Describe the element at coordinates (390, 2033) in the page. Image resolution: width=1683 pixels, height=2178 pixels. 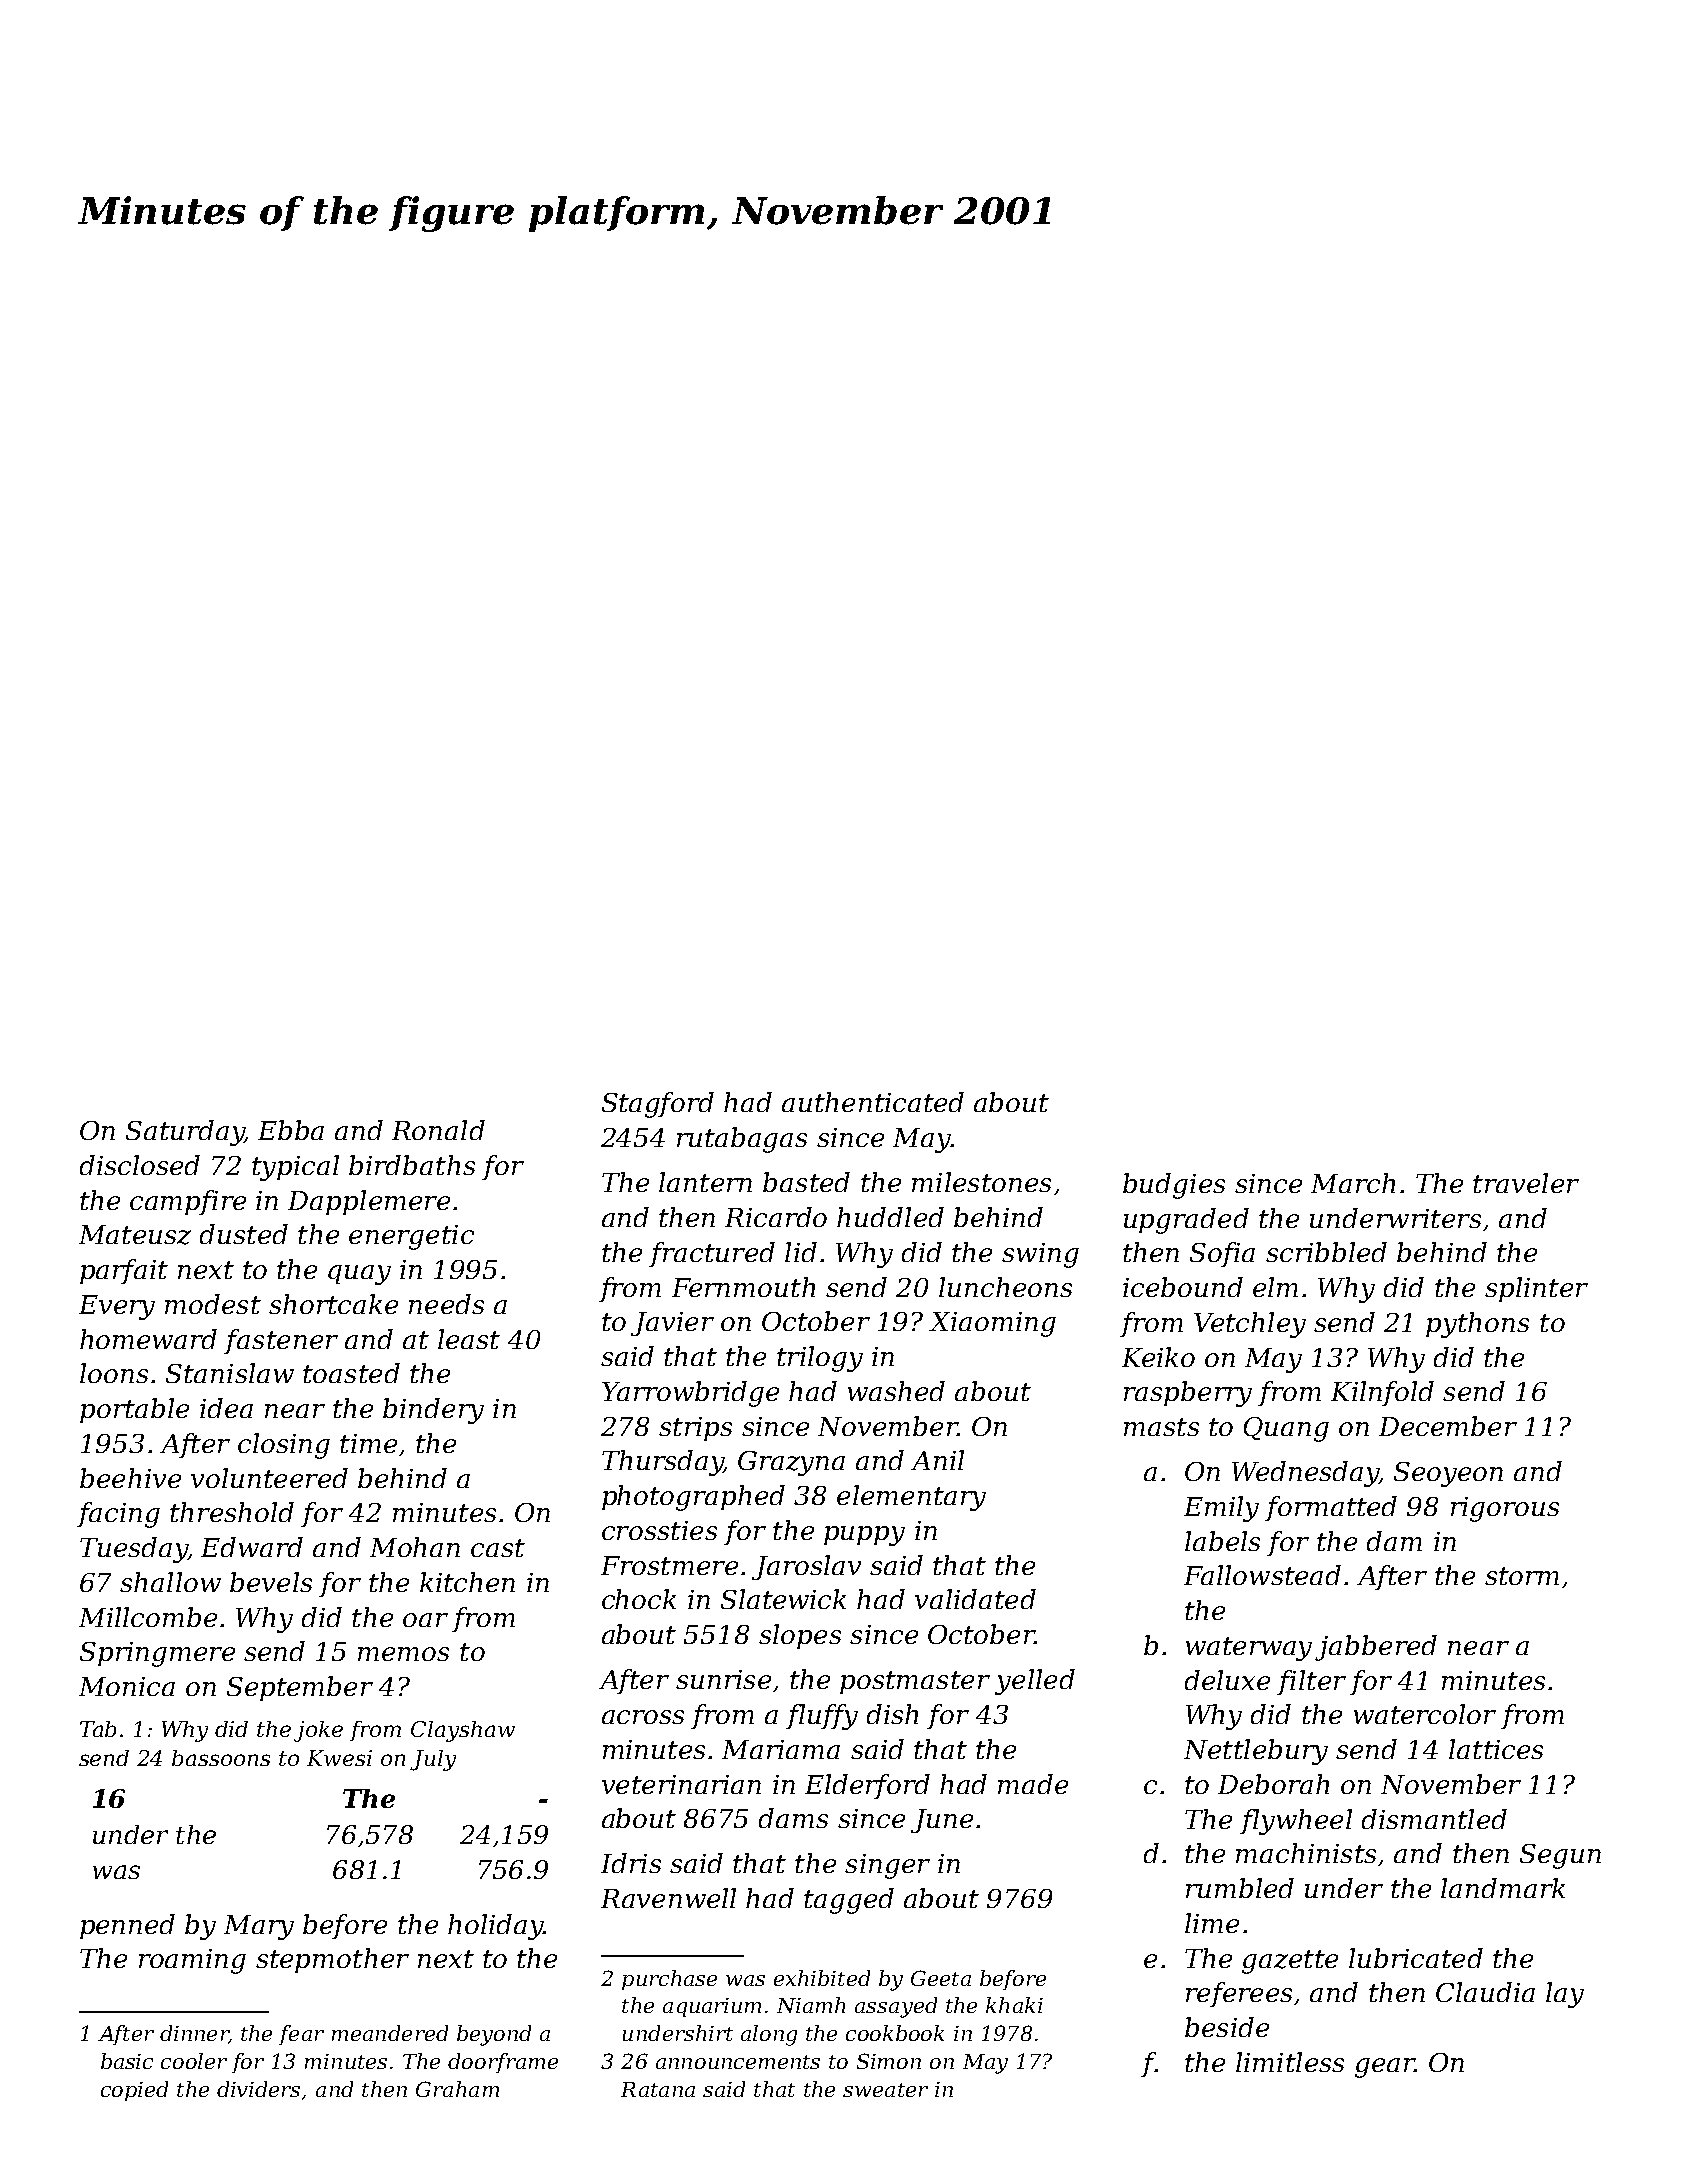
I see `meandered` at that location.
